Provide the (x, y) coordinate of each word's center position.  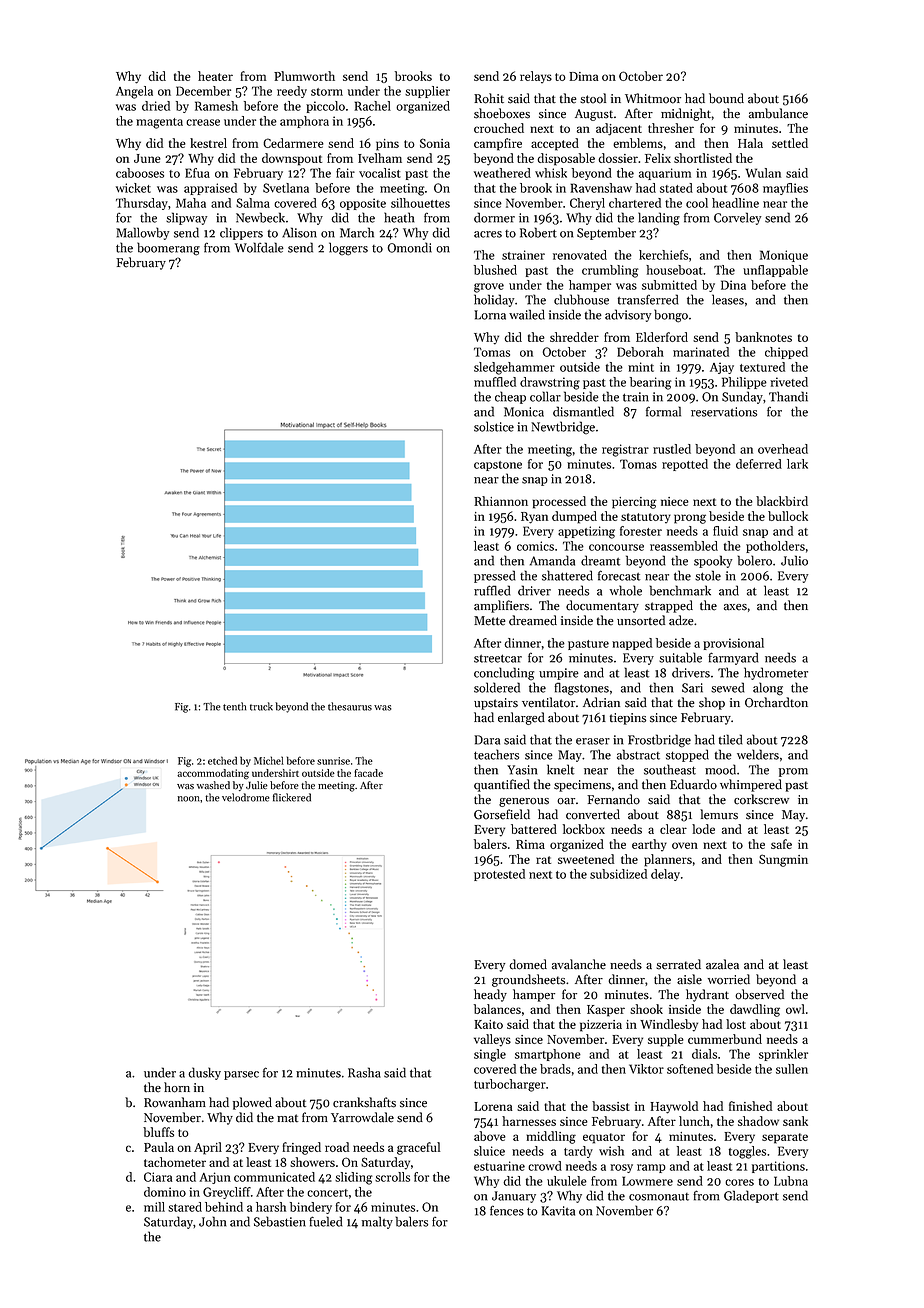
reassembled (684, 546)
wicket (133, 188)
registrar (625, 450)
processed (559, 502)
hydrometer (776, 673)
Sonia (435, 143)
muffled (495, 382)
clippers (241, 233)
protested (499, 875)
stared (185, 1207)
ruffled (492, 590)
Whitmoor (653, 98)
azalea (722, 964)
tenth (234, 706)
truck (261, 706)
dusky (204, 1073)
